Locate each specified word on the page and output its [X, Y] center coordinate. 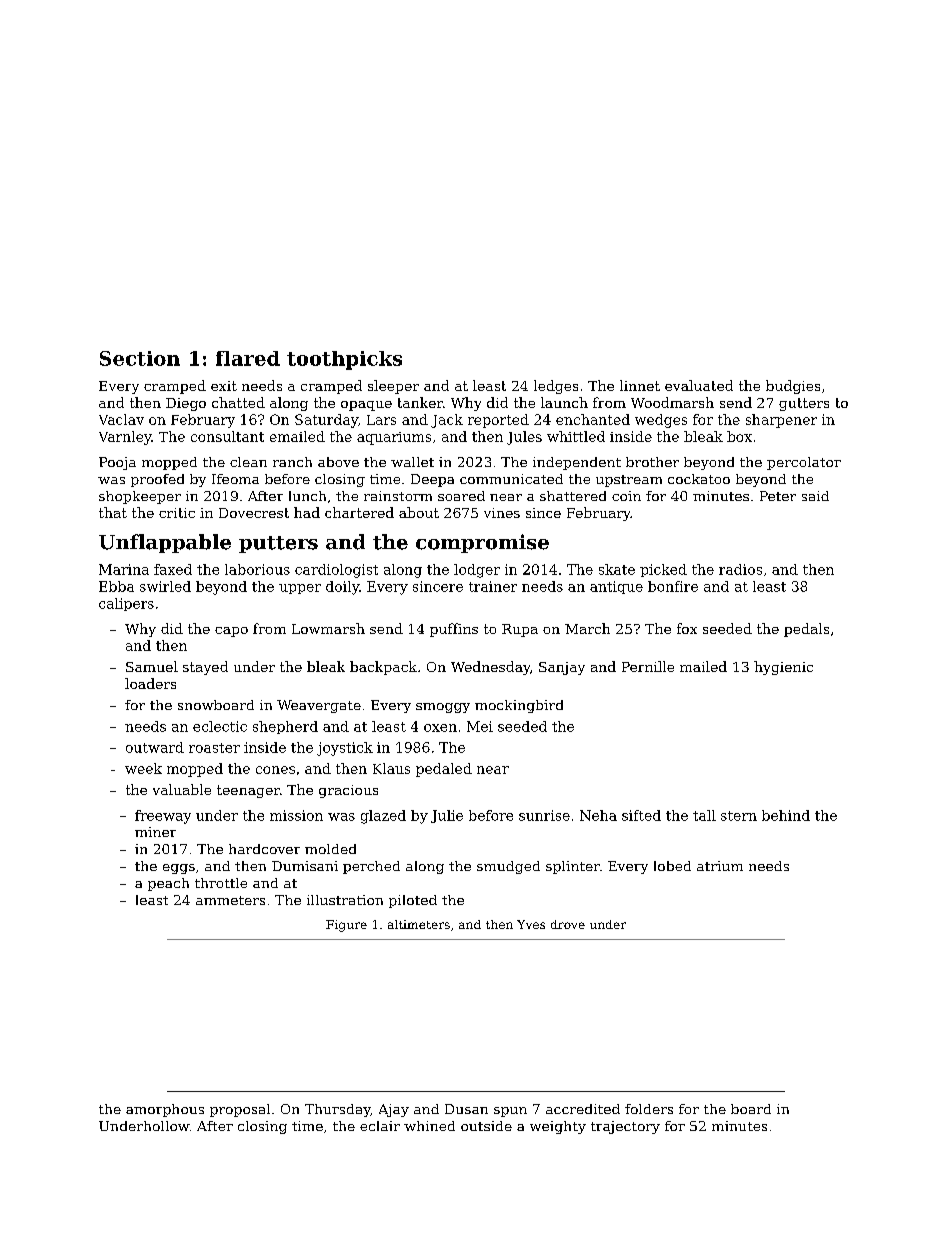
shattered [573, 496]
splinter [573, 867]
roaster [214, 748]
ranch [292, 462]
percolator [804, 463]
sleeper [393, 387]
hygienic [783, 668]
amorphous [165, 1110]
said [815, 496]
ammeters [230, 900]
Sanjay [562, 668]
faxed [173, 569]
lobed [672, 866]
